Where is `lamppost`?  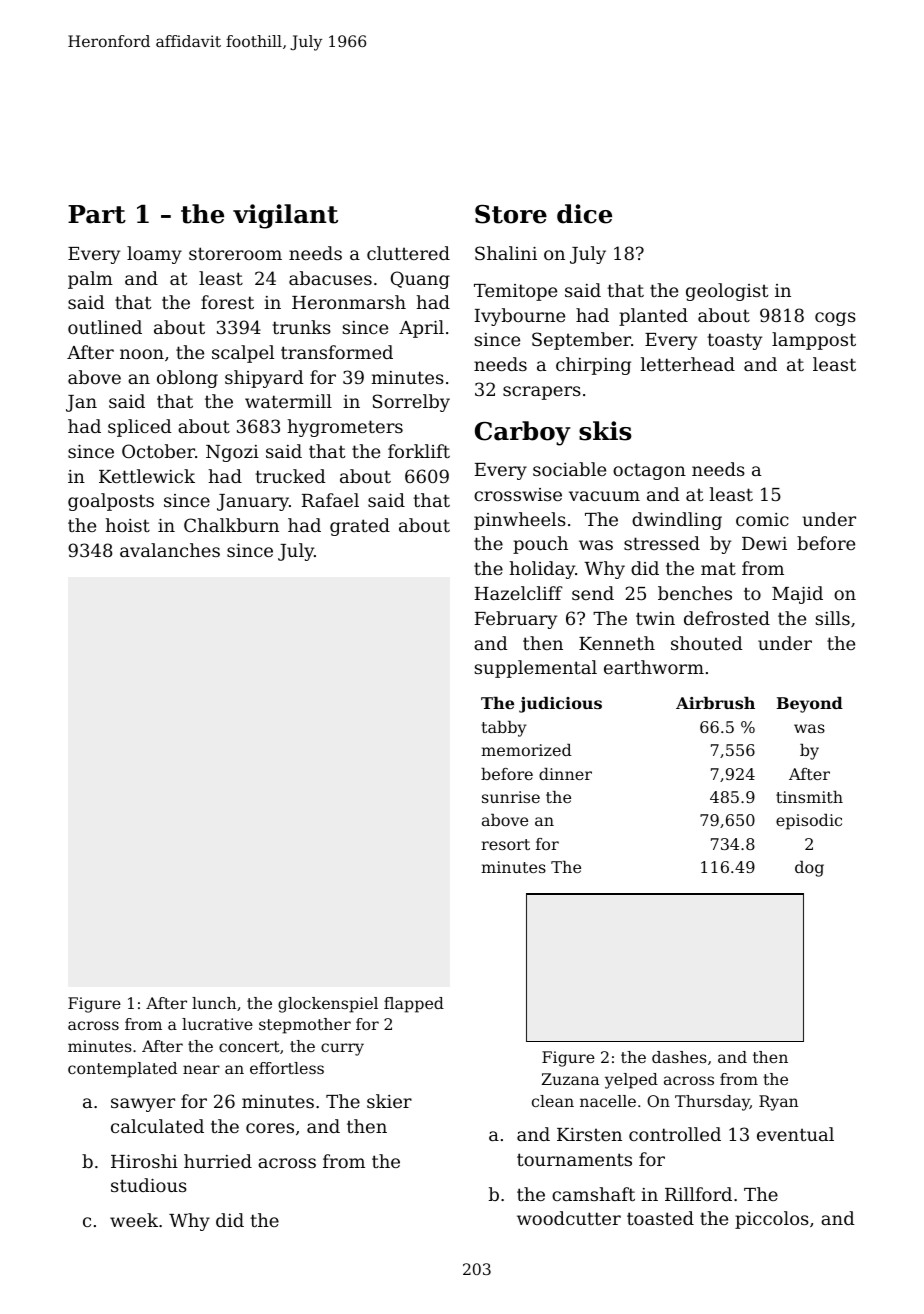 lamppost is located at coordinates (814, 341).
